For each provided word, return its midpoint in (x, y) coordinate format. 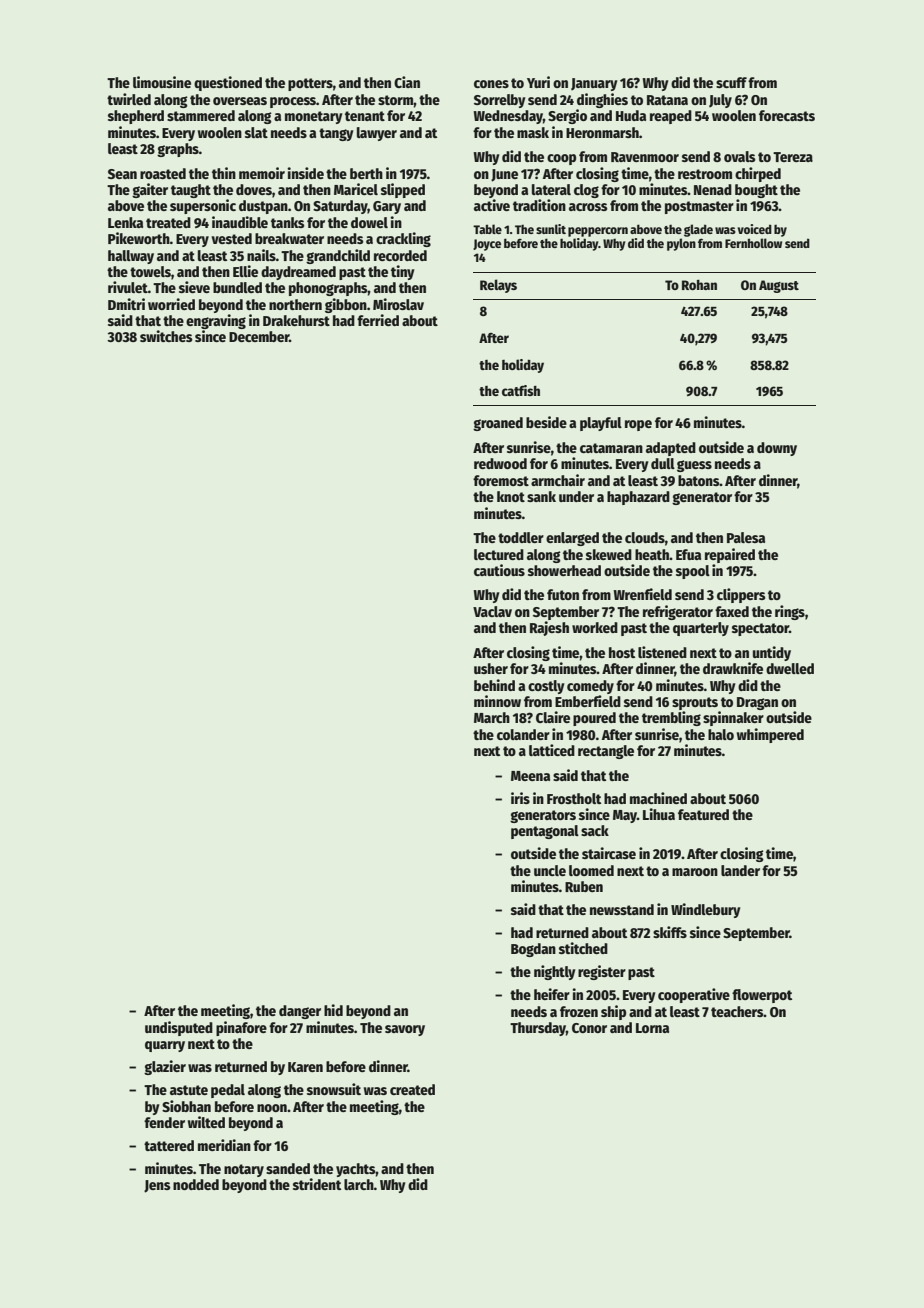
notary (244, 1170)
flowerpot (762, 996)
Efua (688, 554)
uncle (550, 870)
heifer (552, 994)
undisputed (179, 1028)
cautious (499, 570)
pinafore (241, 1028)
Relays (498, 286)
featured (703, 814)
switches (166, 336)
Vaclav (492, 611)
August (779, 286)
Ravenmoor (645, 157)
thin (224, 173)
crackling (403, 239)
